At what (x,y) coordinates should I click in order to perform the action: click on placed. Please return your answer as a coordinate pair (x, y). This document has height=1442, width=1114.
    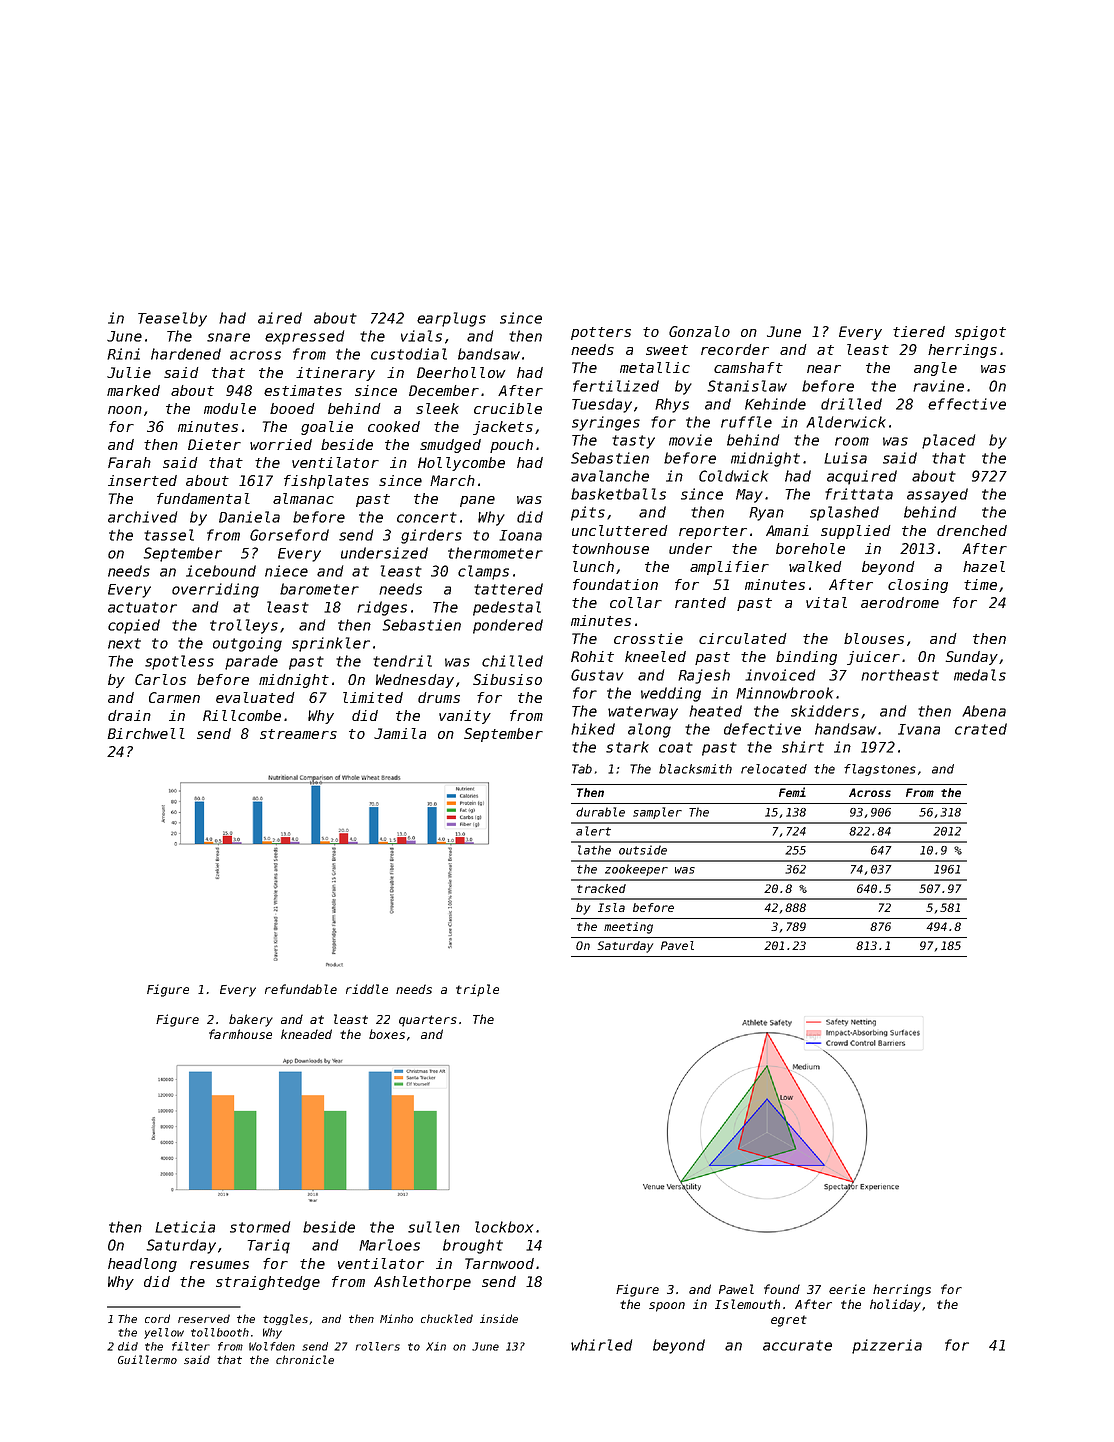
    Looking at the image, I should click on (948, 441).
